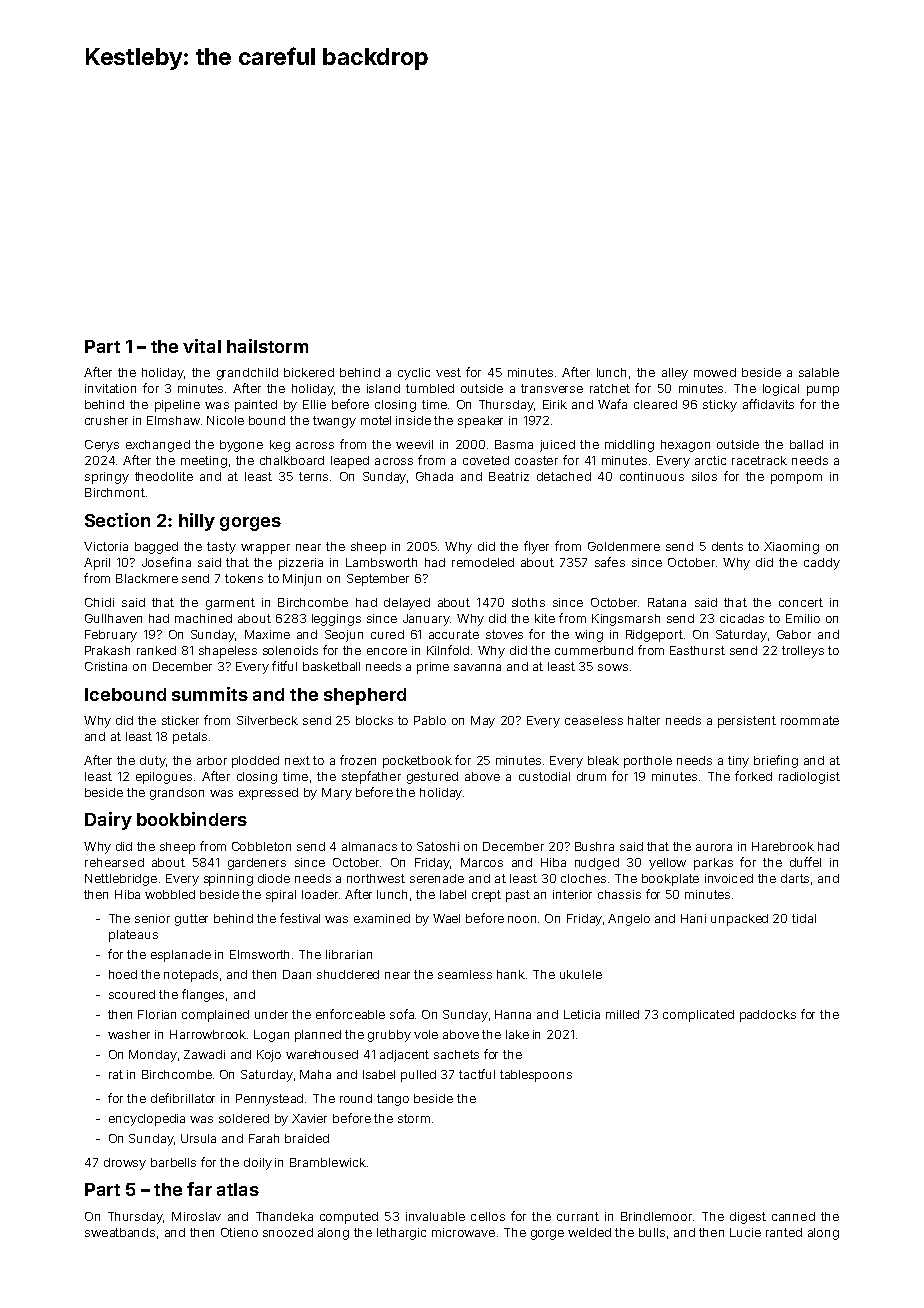 The width and height of the page is (924, 1308). Describe the element at coordinates (387, 634) in the page. I see `cured` at that location.
